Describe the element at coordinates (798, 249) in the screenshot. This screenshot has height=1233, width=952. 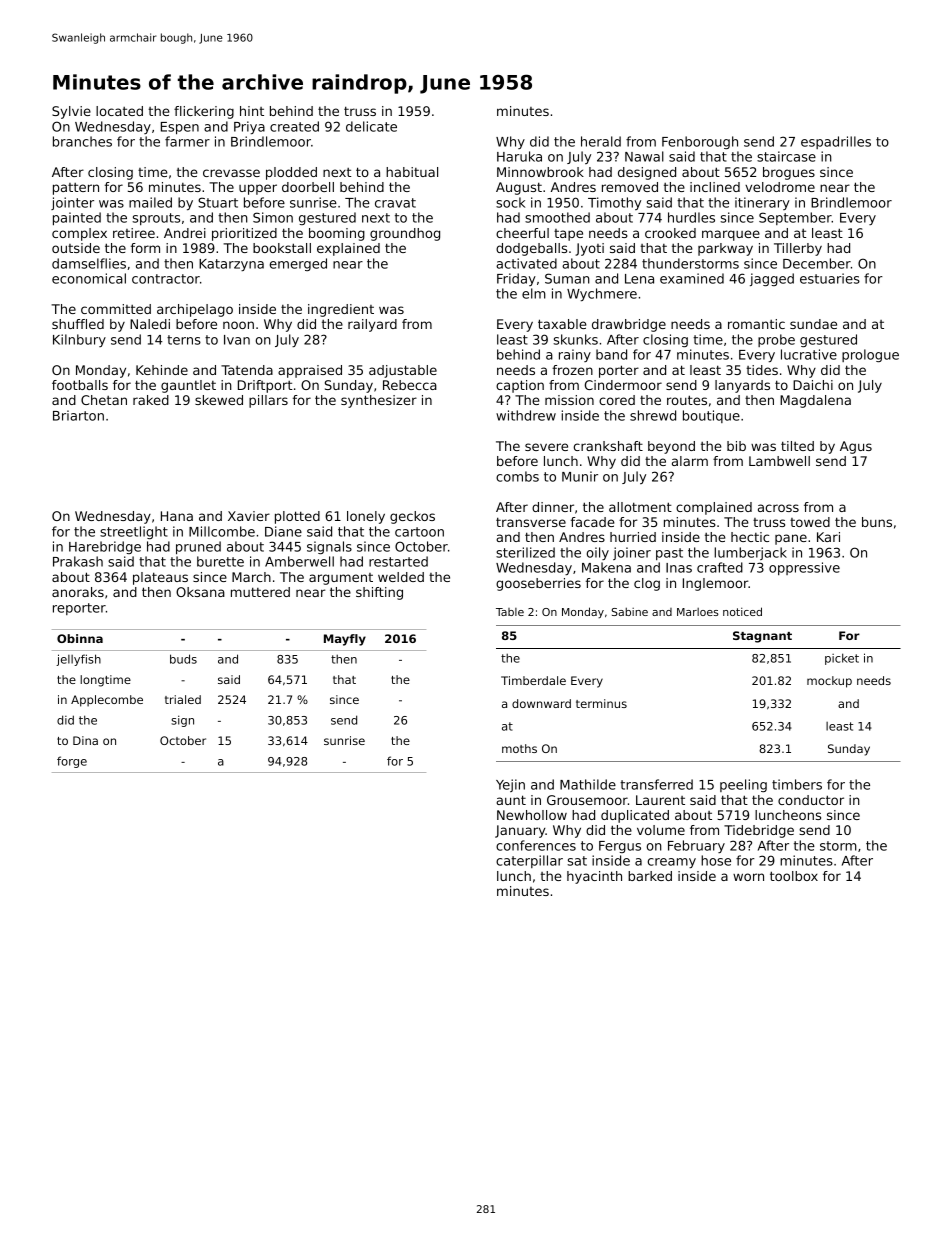
I see `Tillerby` at that location.
